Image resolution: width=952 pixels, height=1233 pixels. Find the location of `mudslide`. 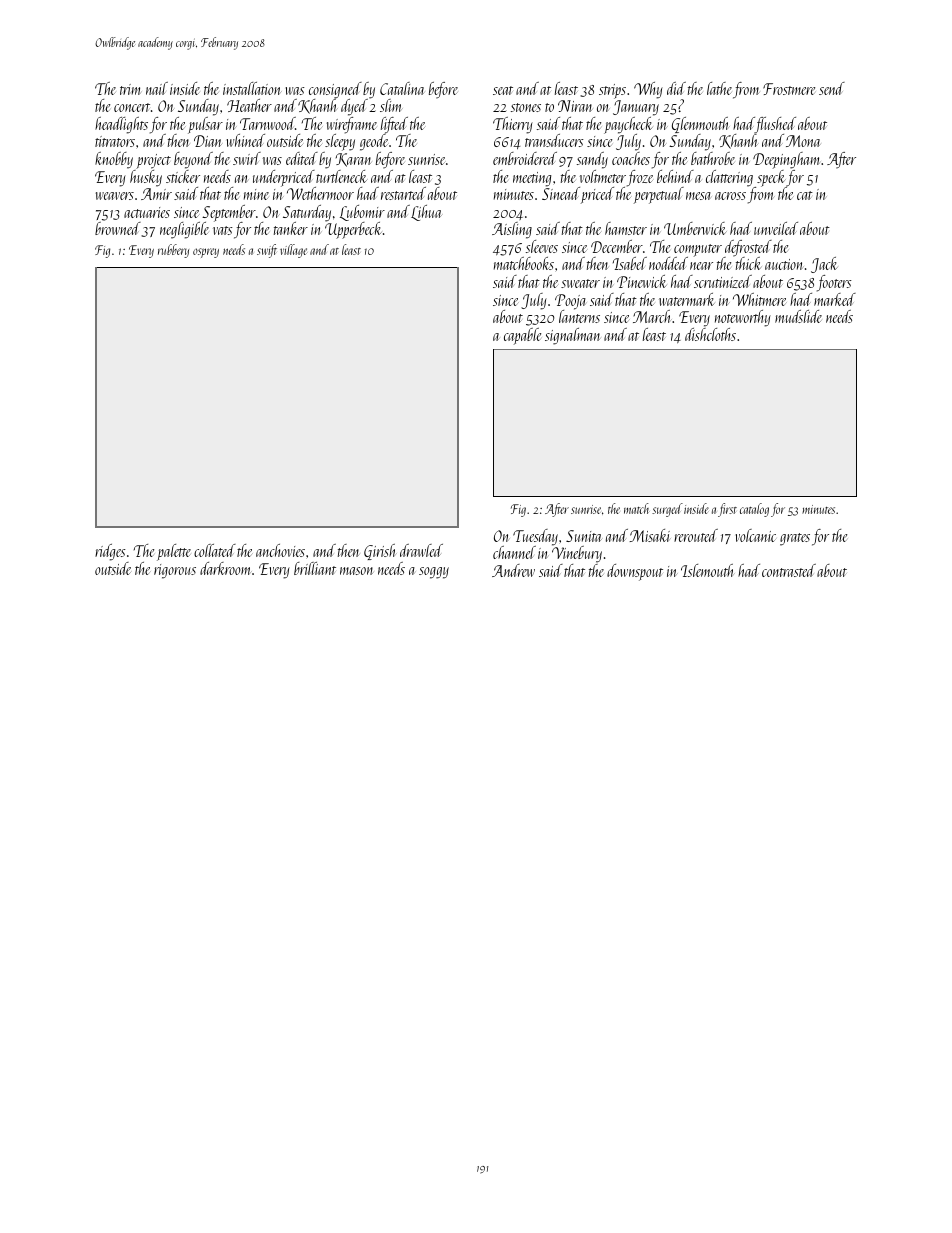

mudslide is located at coordinates (798, 316).
